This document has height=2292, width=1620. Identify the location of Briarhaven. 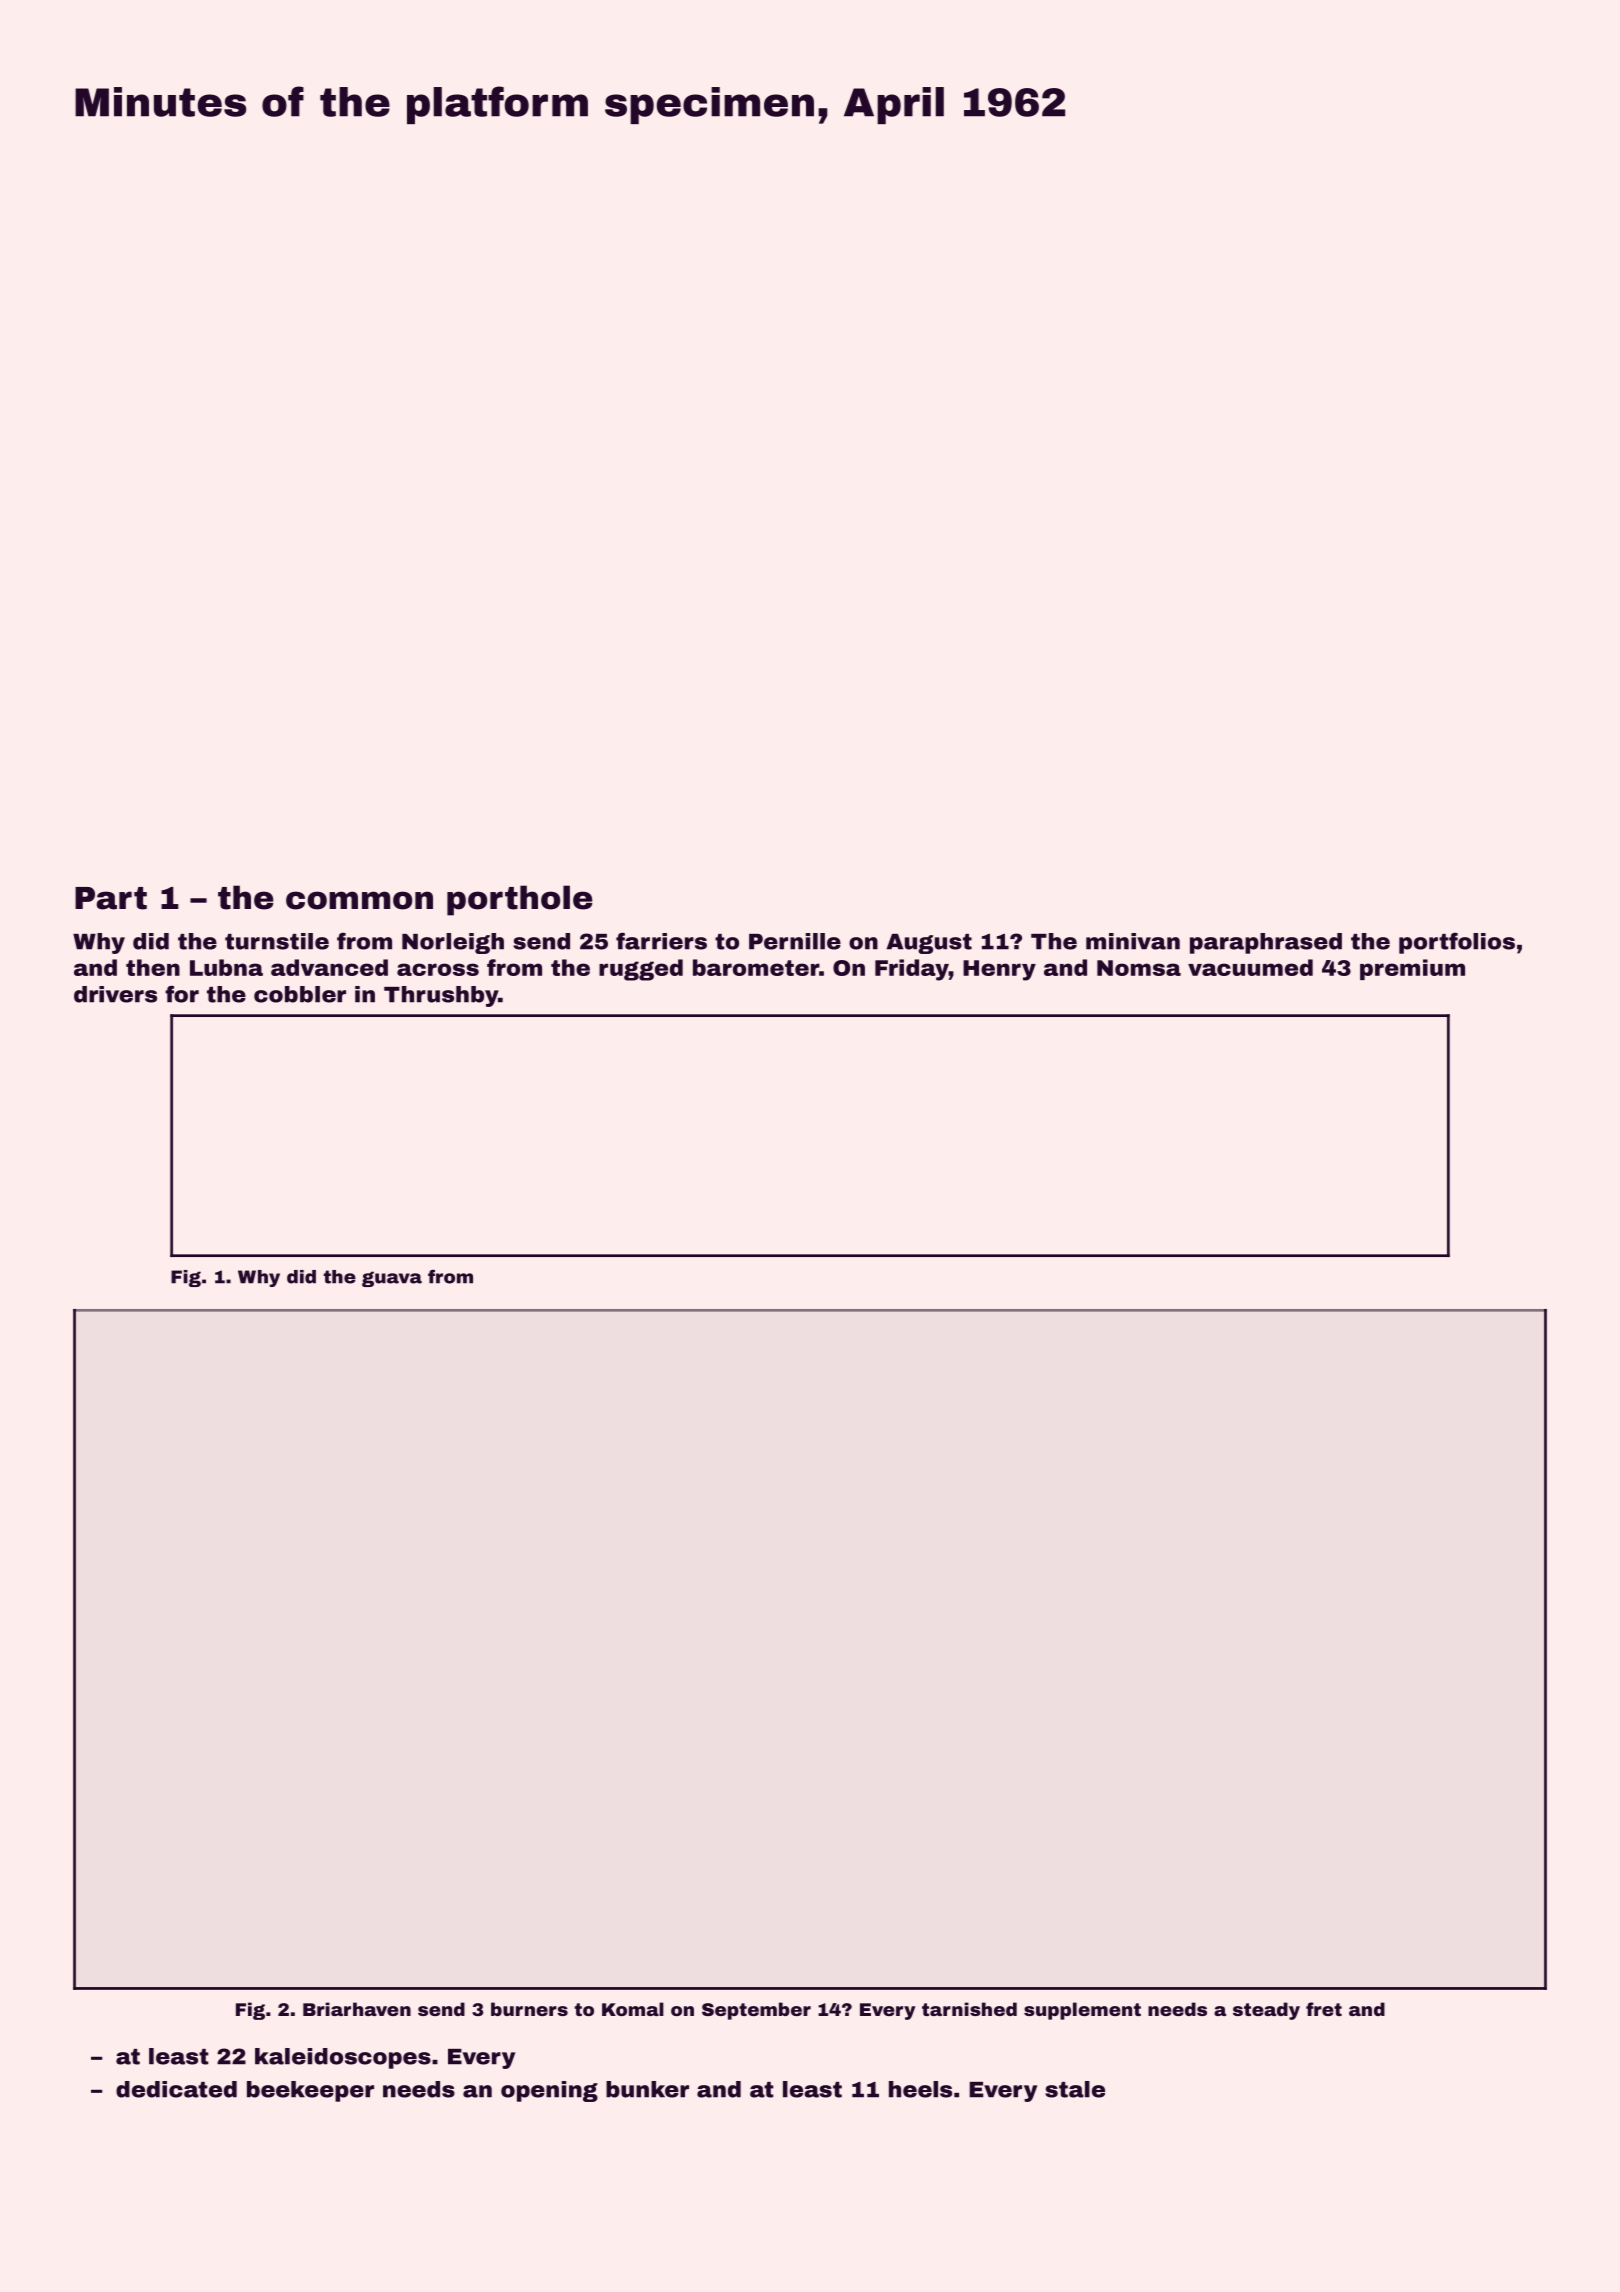
(357, 2009).
